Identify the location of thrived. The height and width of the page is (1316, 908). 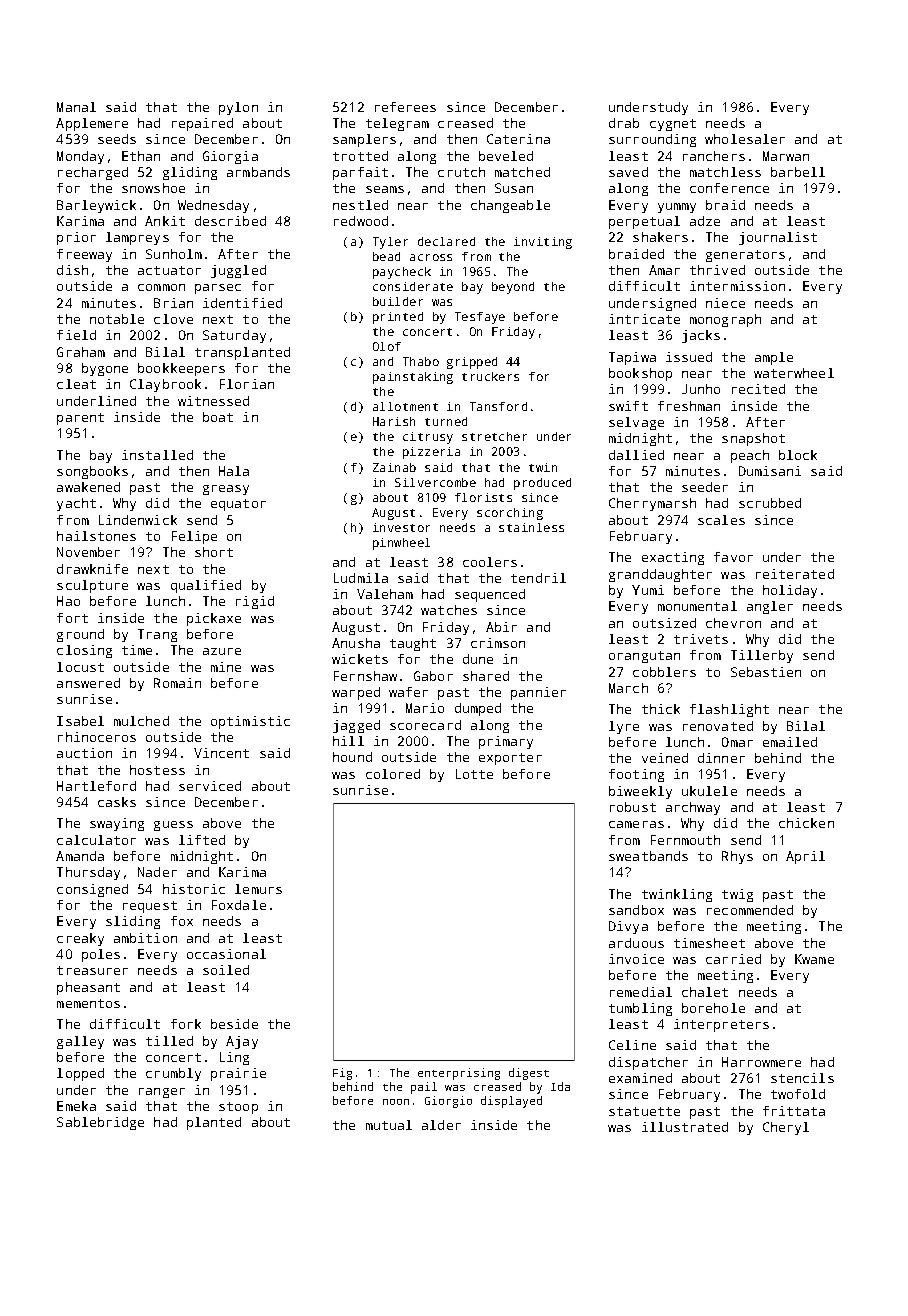
(717, 270).
